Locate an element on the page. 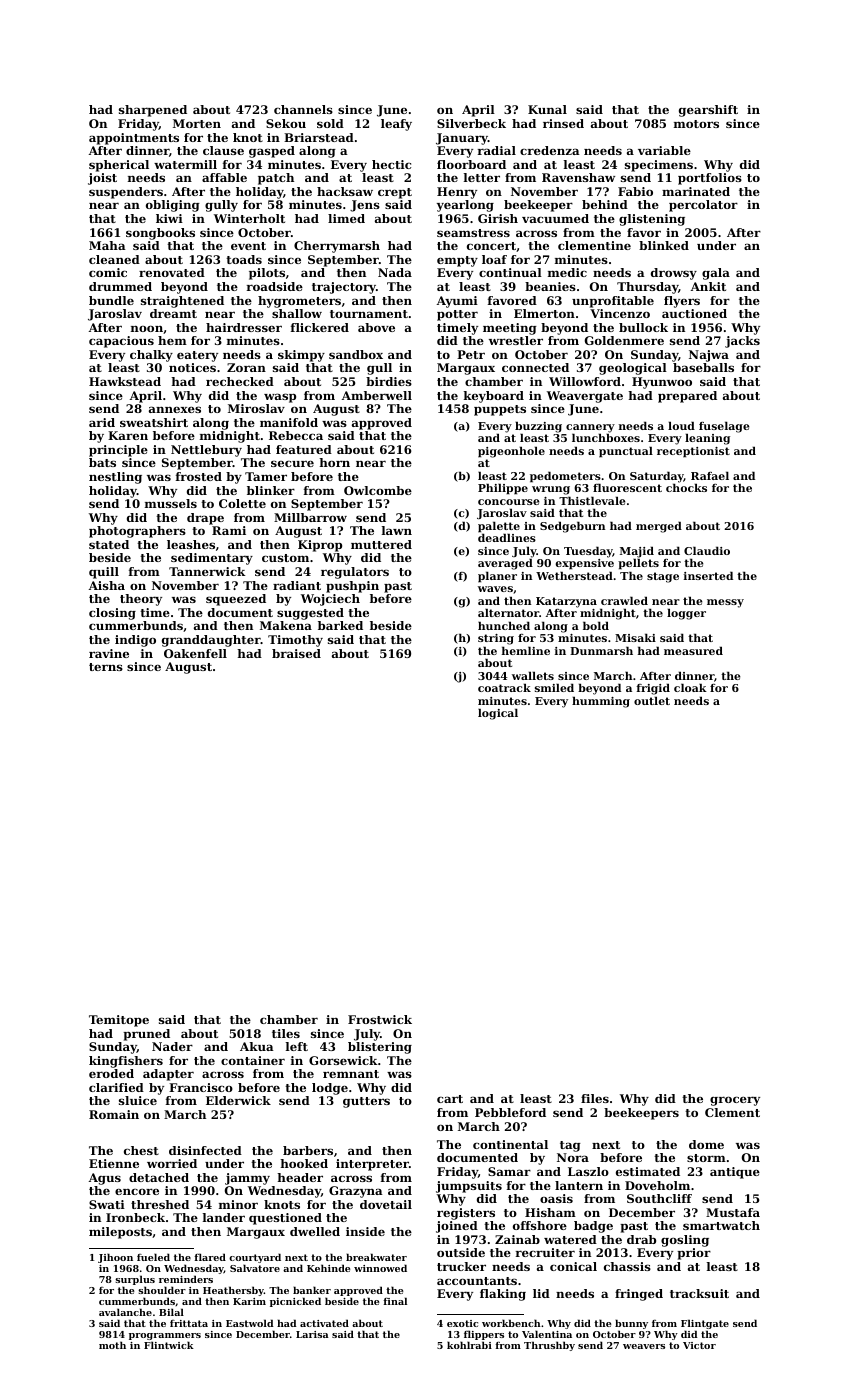 The width and height of the document is (849, 1400). cart is located at coordinates (450, 1099).
